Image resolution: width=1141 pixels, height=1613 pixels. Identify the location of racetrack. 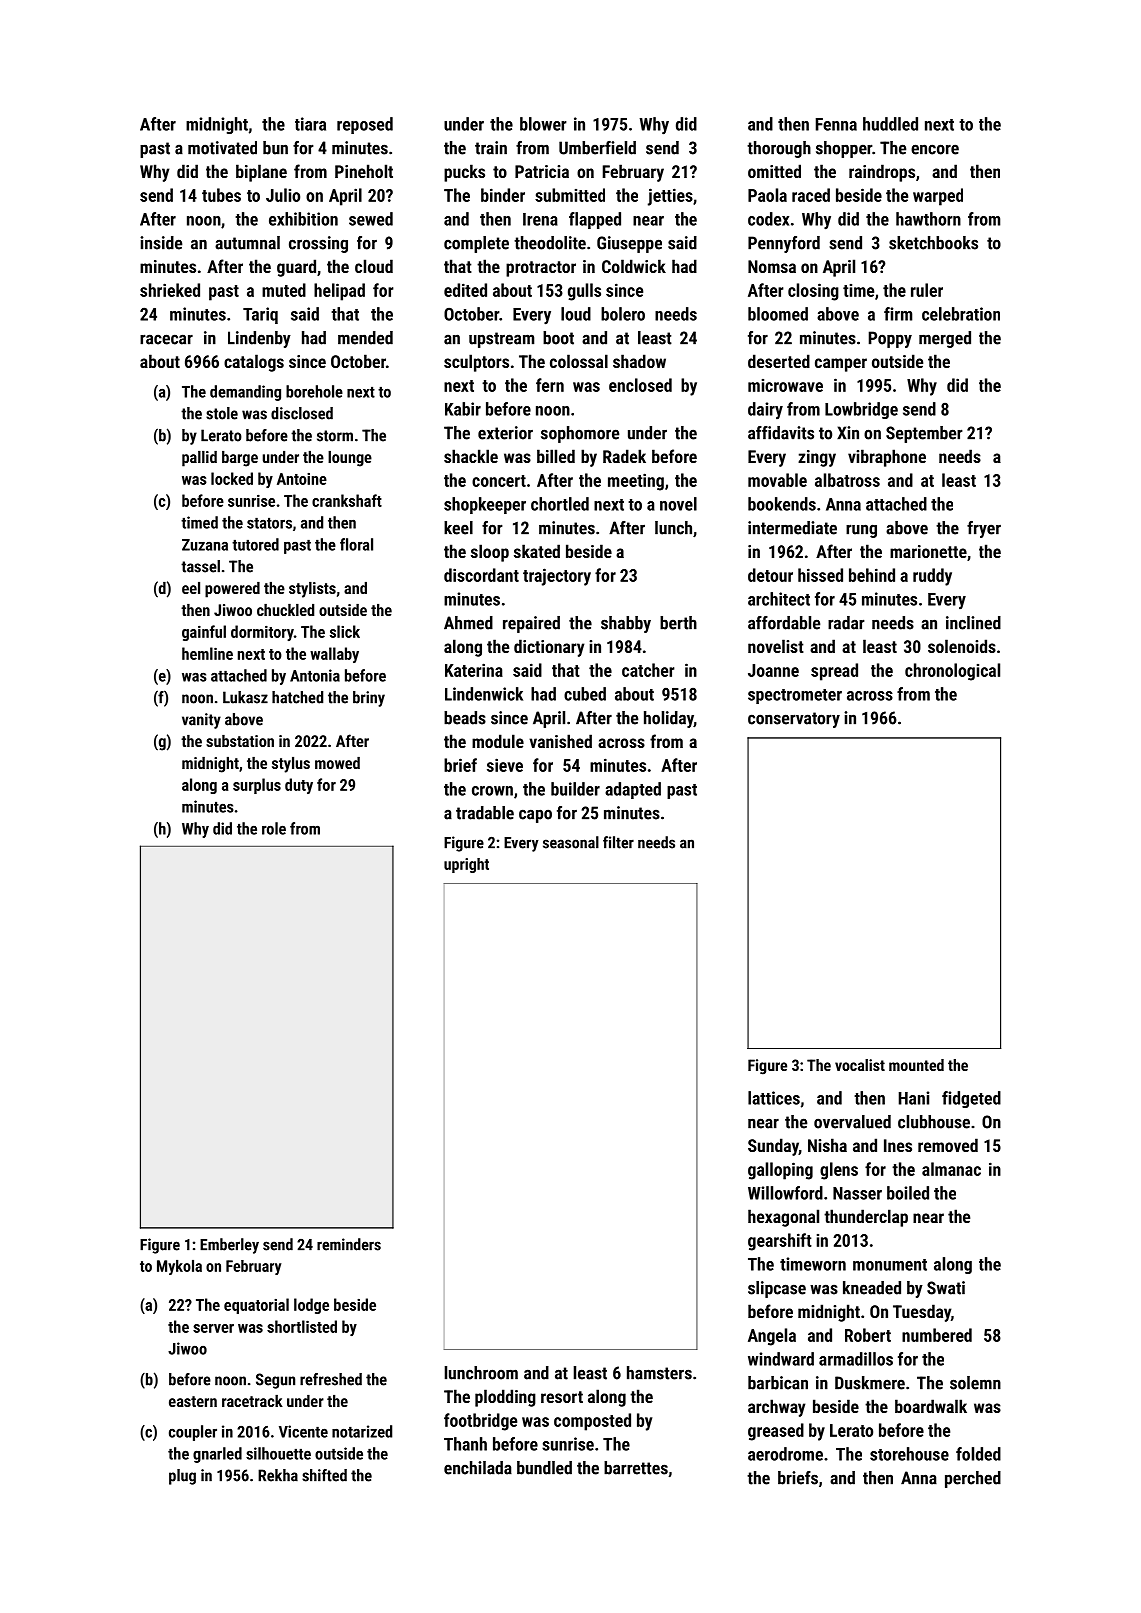
(252, 1401).
